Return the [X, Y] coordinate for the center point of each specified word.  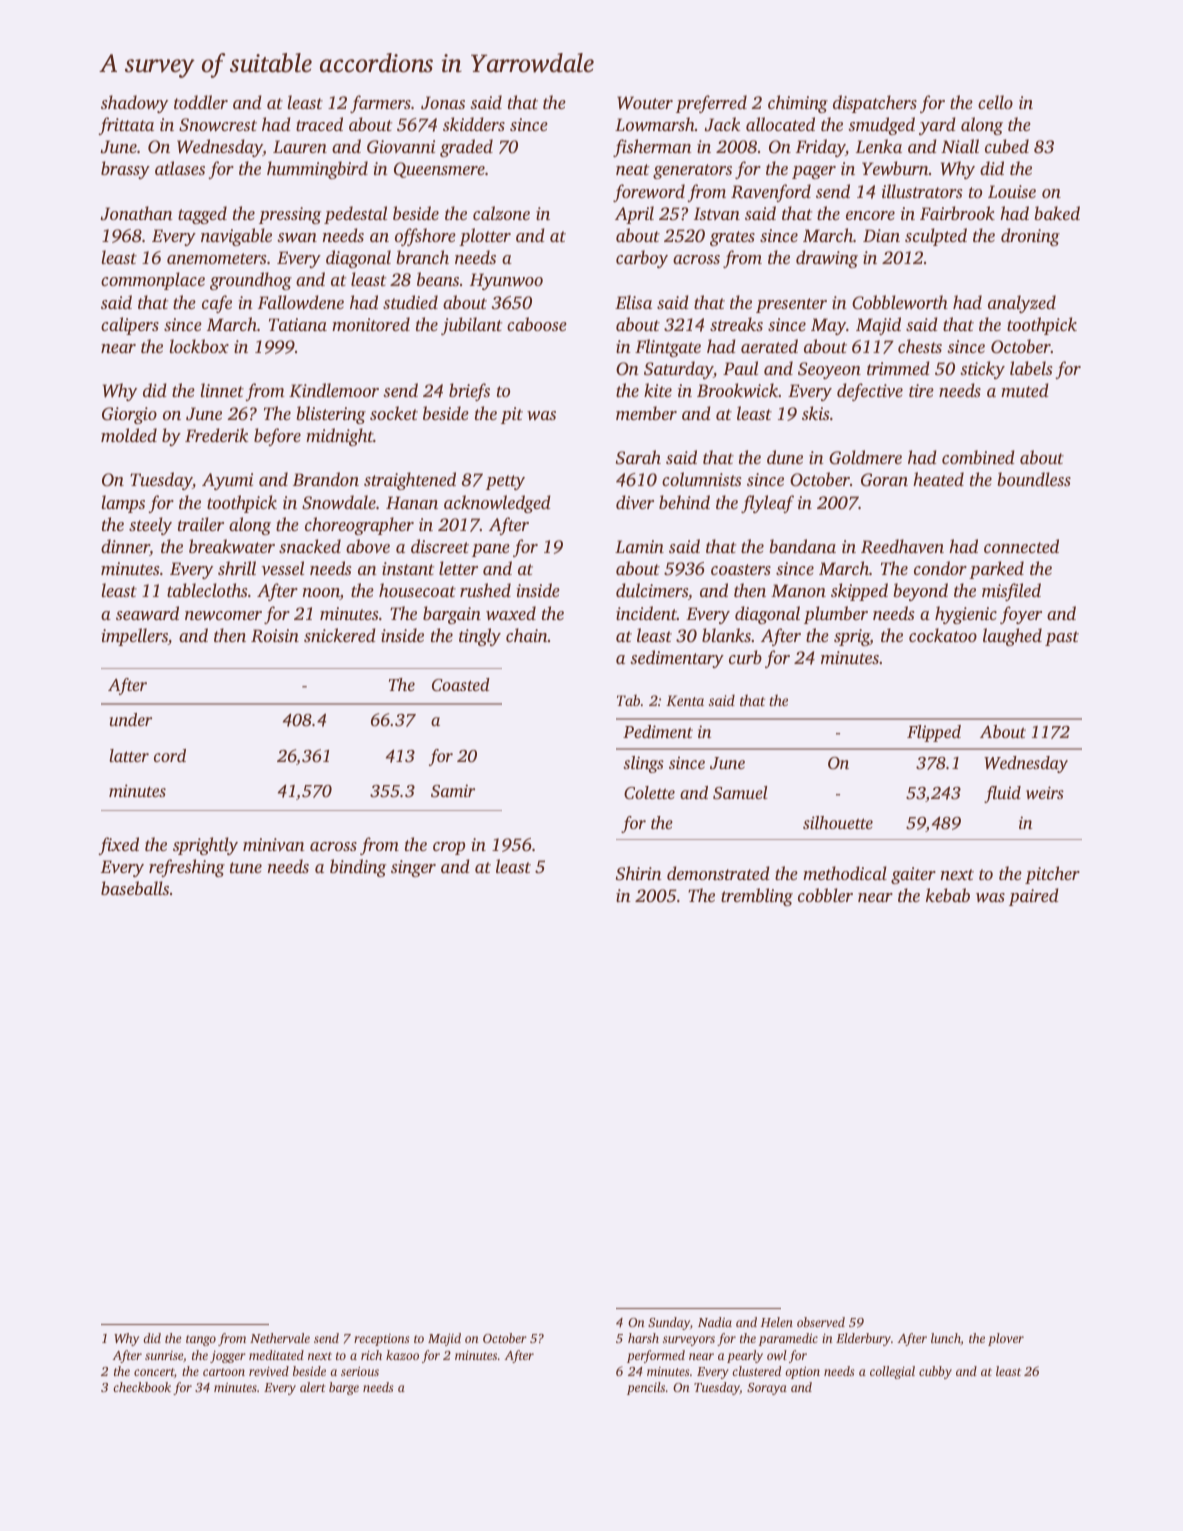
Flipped [934, 733]
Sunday [669, 1323]
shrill [237, 568]
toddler [201, 102]
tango [201, 1340]
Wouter [645, 102]
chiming [798, 104]
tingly [480, 637]
